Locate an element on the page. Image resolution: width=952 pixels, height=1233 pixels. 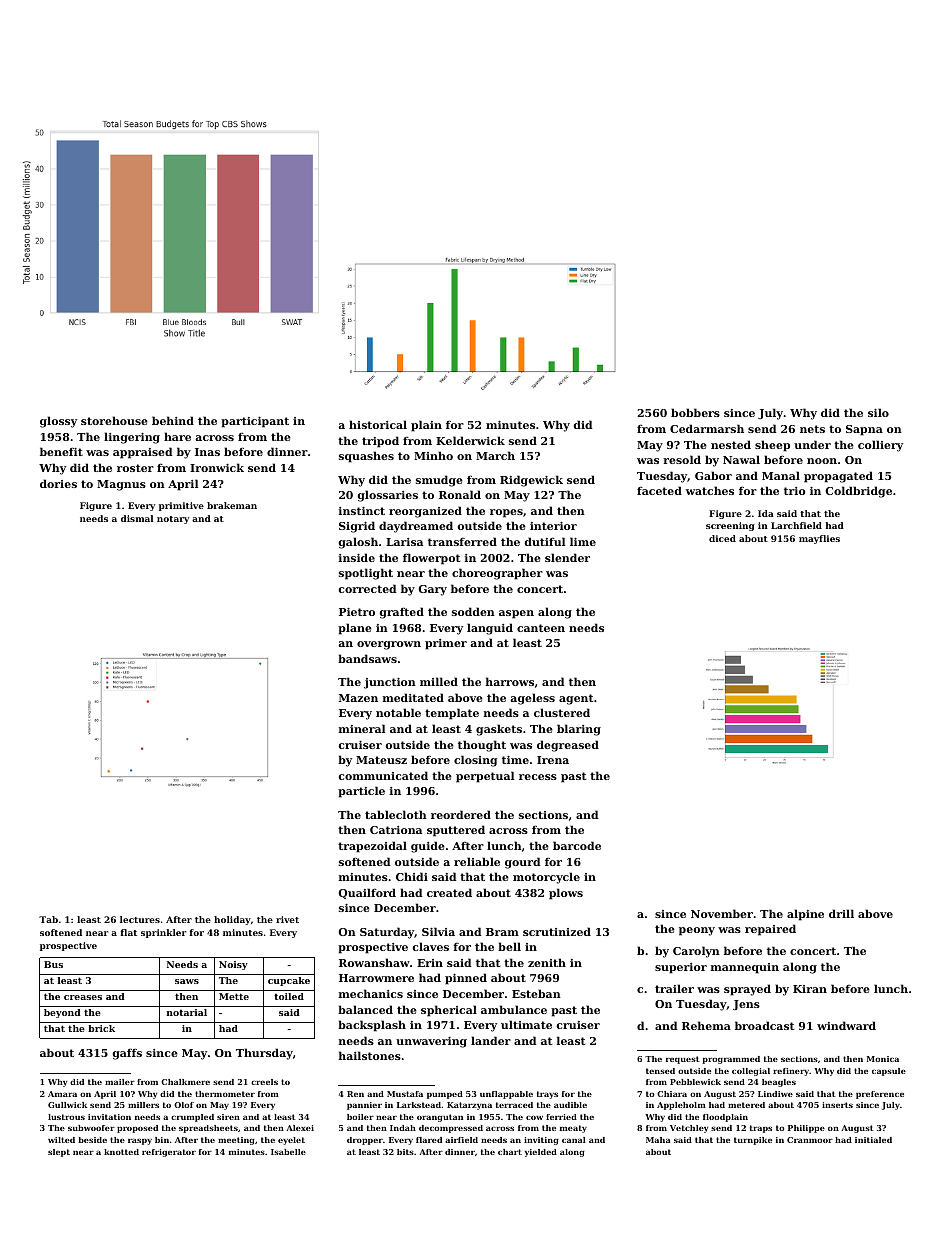
inside is located at coordinates (357, 557).
